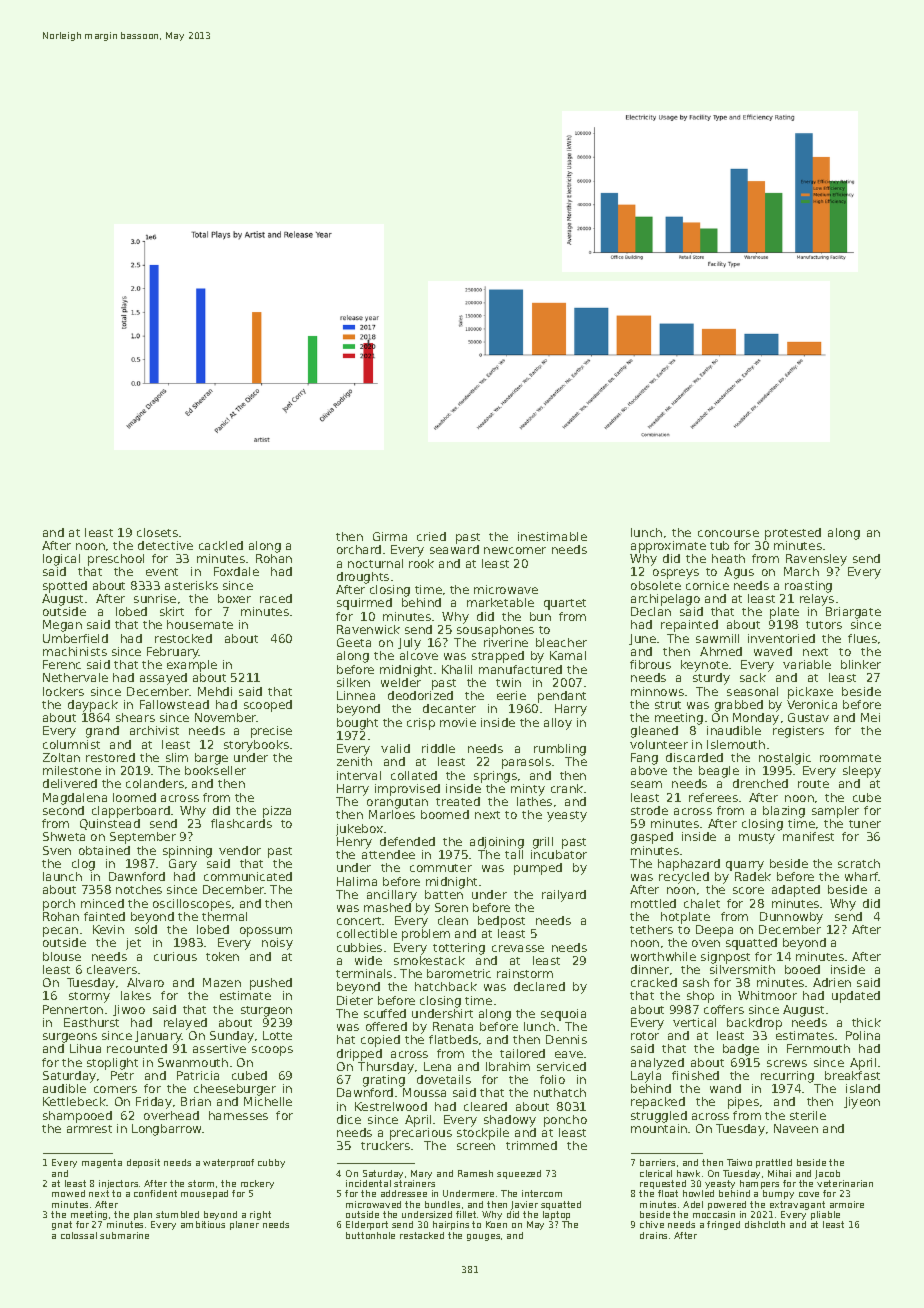  I want to click on cried, so click(431, 536).
